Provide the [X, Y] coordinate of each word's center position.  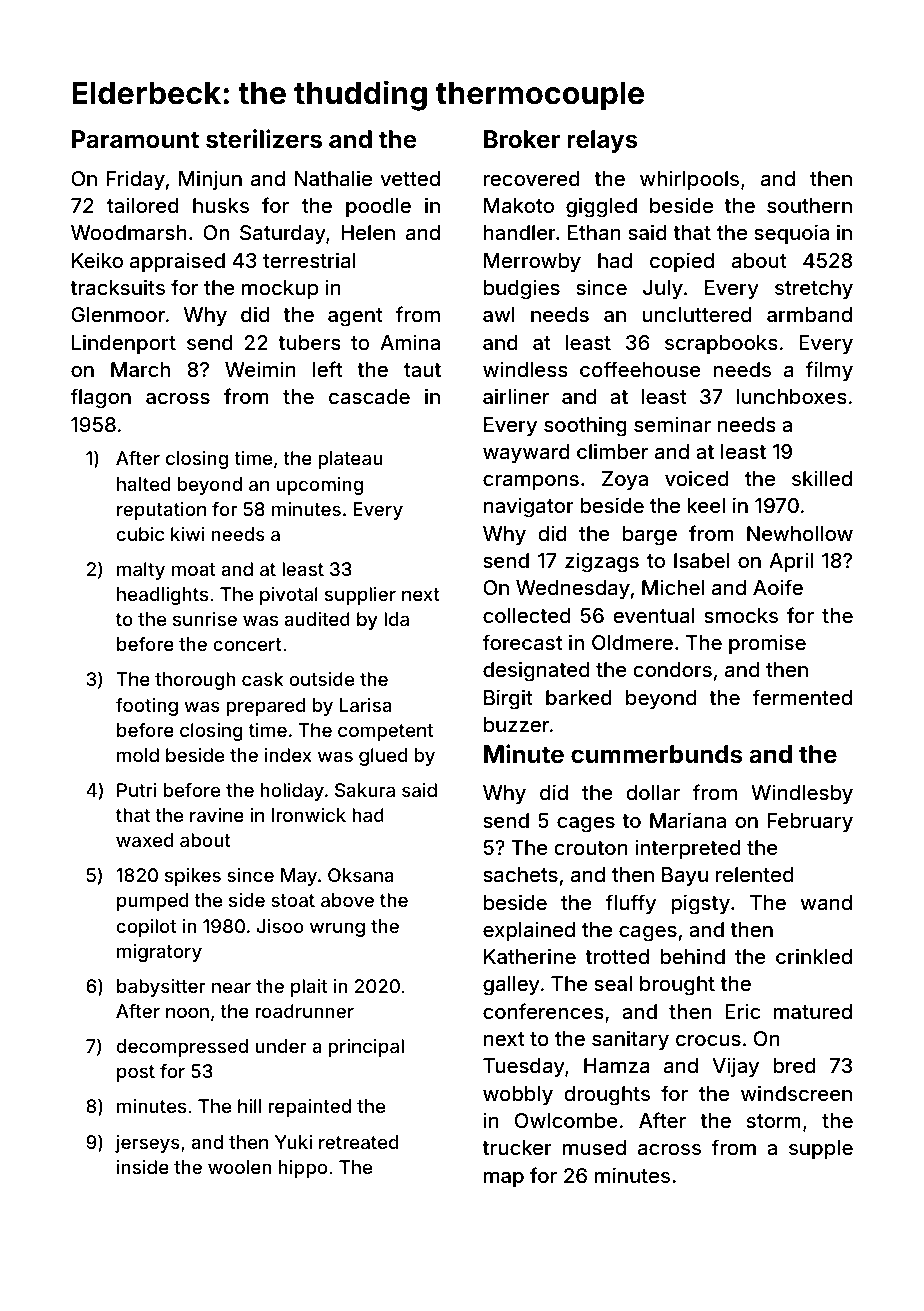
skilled [822, 478]
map [504, 1179]
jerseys [147, 1144]
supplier [360, 596]
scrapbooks [721, 344]
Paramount [135, 139]
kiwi [187, 534]
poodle [378, 207]
